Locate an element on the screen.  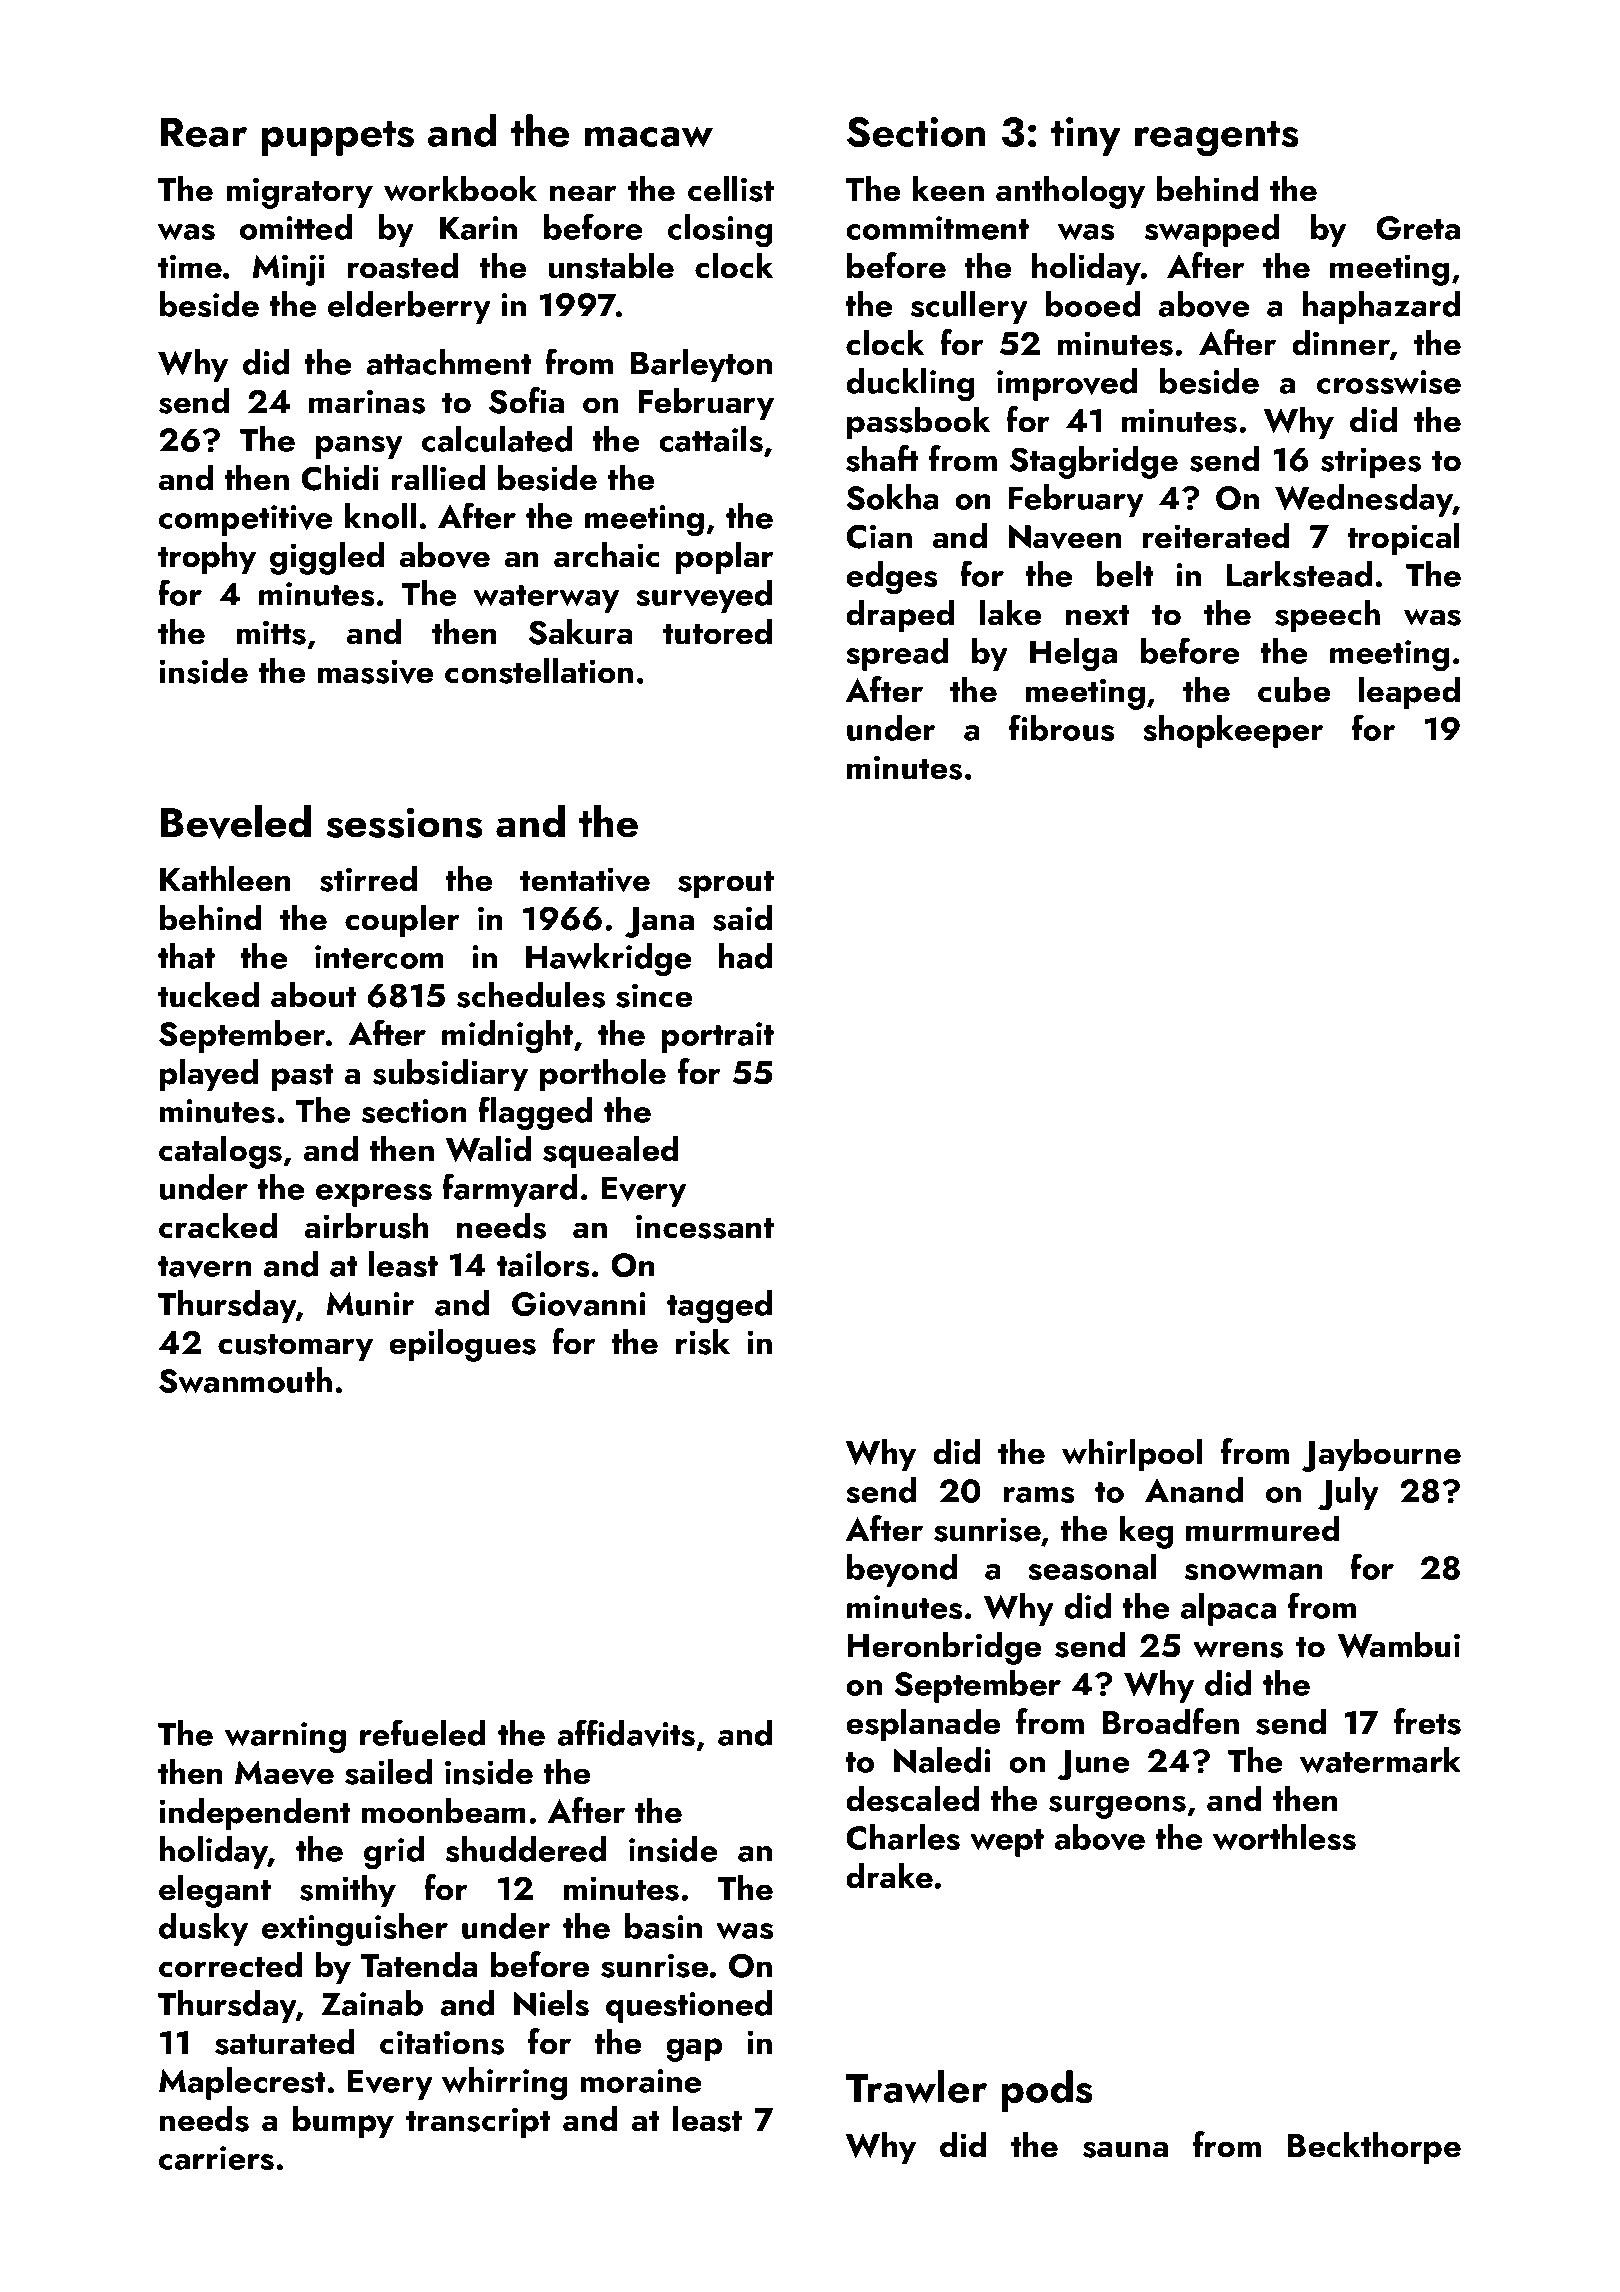
basin is located at coordinates (663, 1926).
